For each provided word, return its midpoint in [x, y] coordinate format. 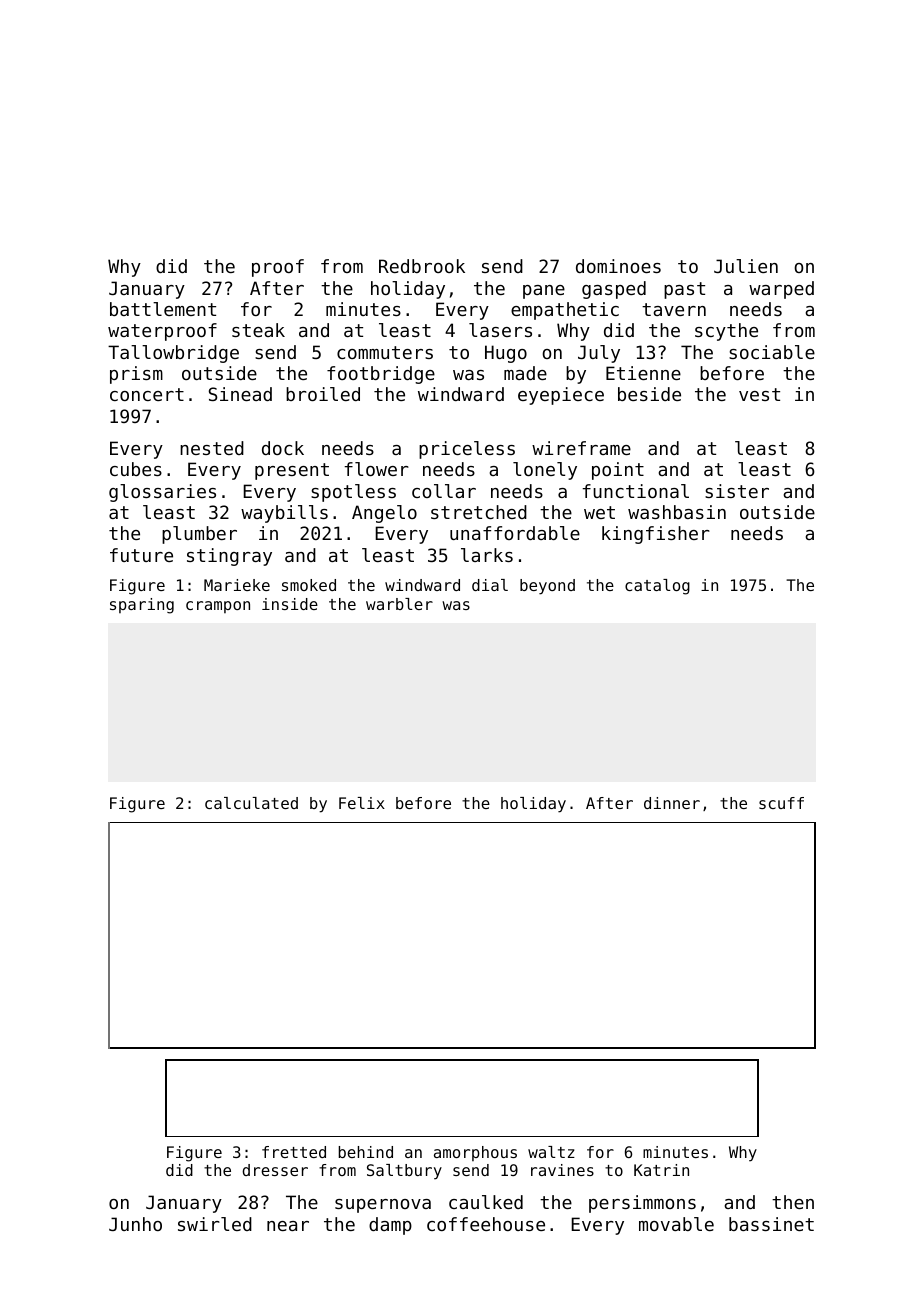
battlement [163, 309]
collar [444, 491]
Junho [135, 1224]
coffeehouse [486, 1224]
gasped [614, 290]
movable [676, 1224]
